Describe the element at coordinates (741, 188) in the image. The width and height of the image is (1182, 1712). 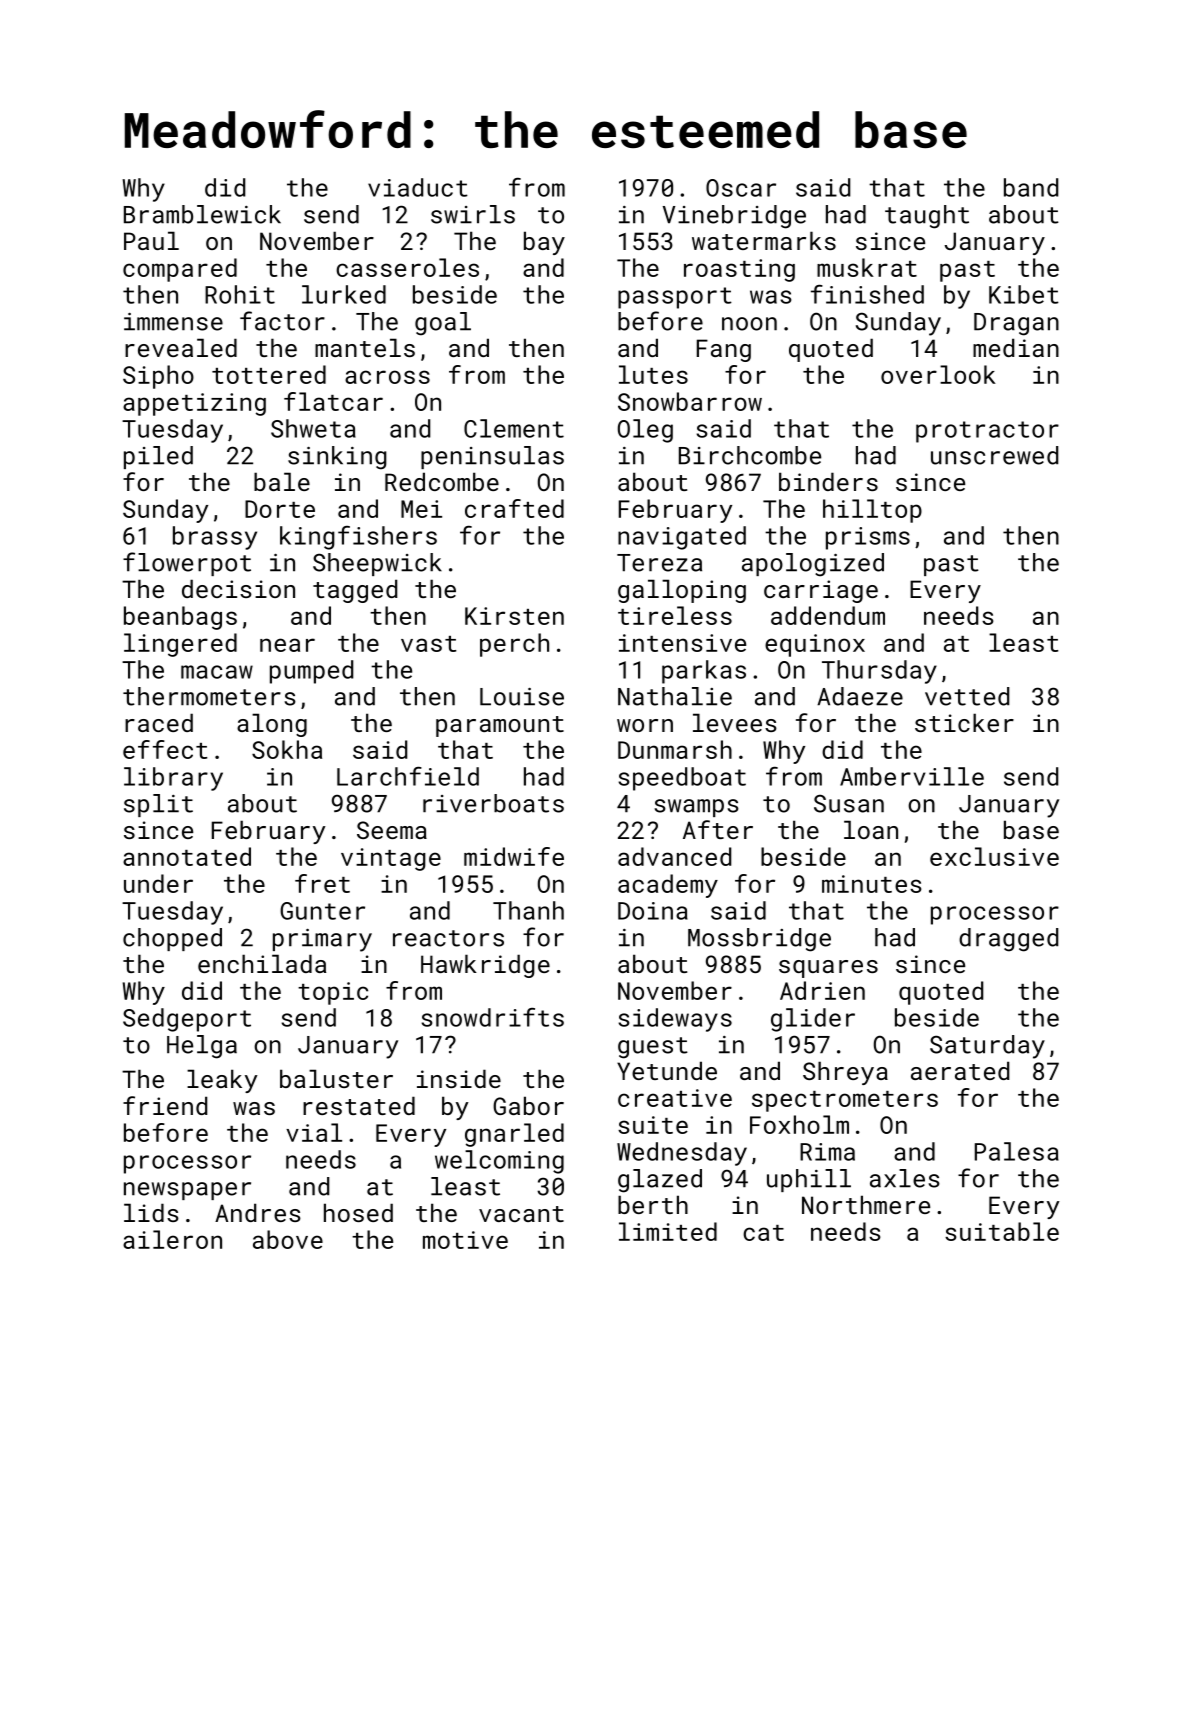
I see `Oscar` at that location.
